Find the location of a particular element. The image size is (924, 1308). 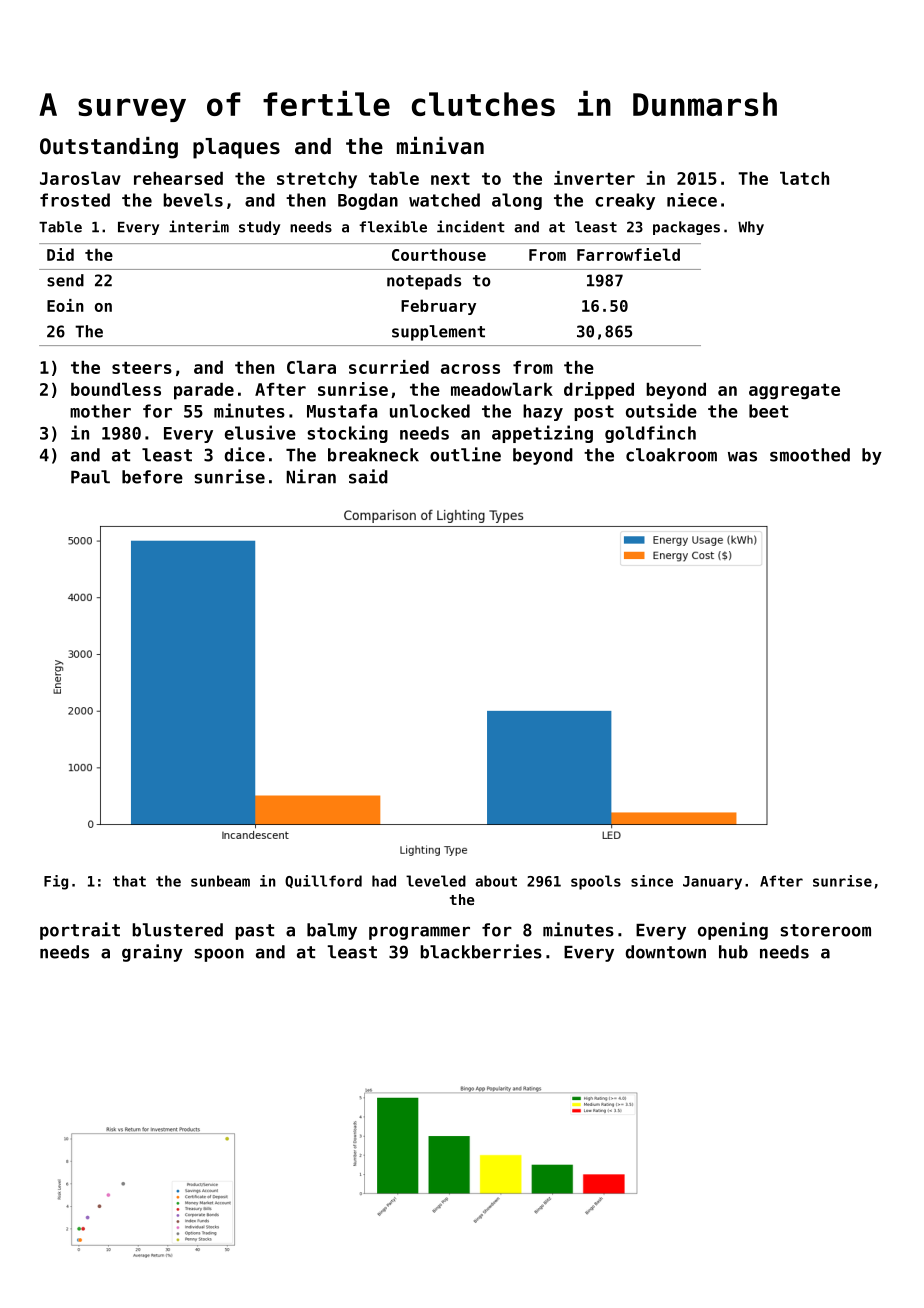

Eoin is located at coordinates (65, 305).
